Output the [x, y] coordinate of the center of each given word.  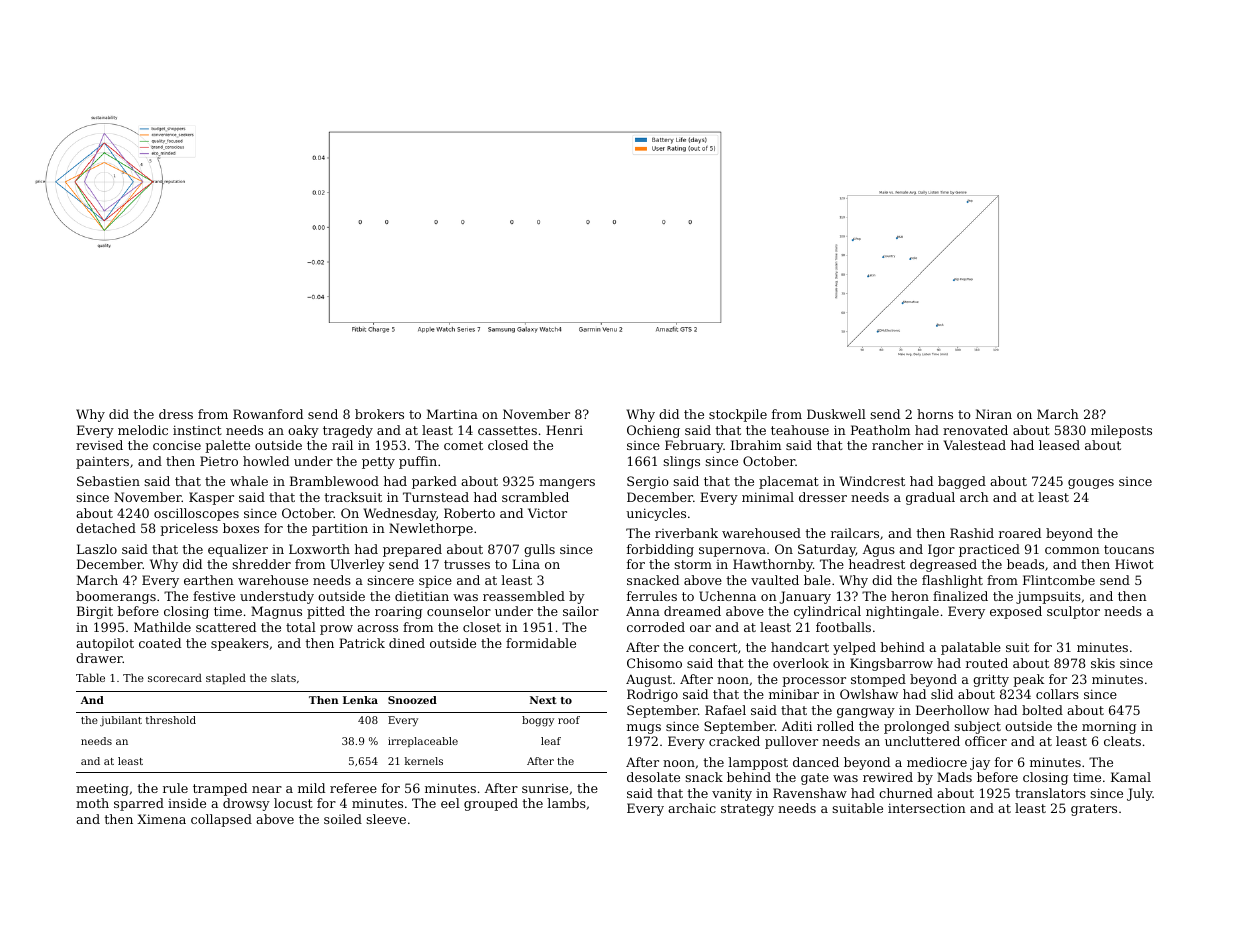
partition [340, 529]
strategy [747, 810]
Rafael [725, 710]
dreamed [692, 611]
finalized [960, 596]
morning [1109, 728]
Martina [452, 414]
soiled [343, 819]
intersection [927, 808]
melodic [143, 430]
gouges [1091, 484]
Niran [994, 414]
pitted [326, 612]
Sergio [648, 482]
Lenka [360, 700]
